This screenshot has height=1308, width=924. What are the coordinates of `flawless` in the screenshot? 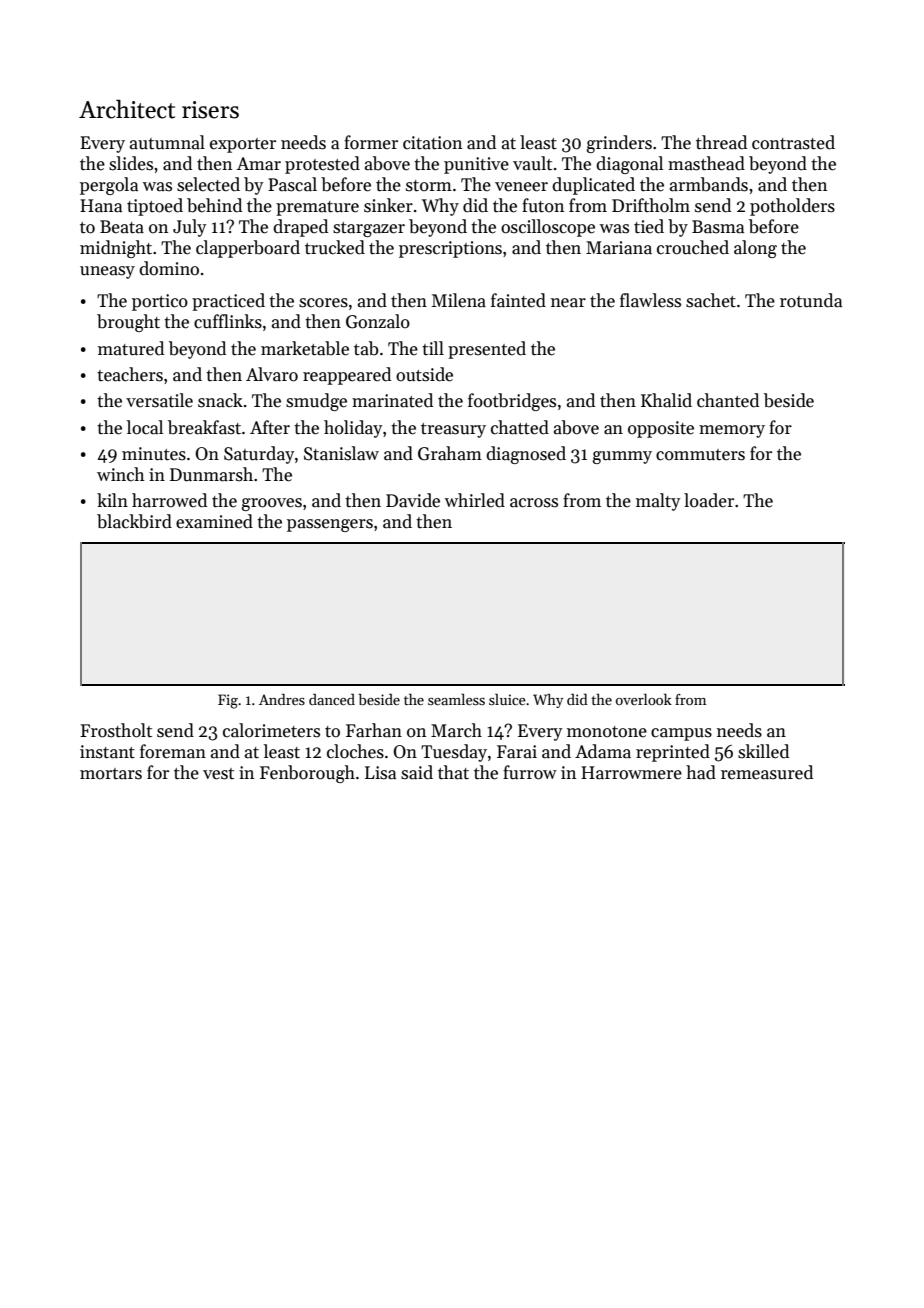 It's located at (650, 300).
